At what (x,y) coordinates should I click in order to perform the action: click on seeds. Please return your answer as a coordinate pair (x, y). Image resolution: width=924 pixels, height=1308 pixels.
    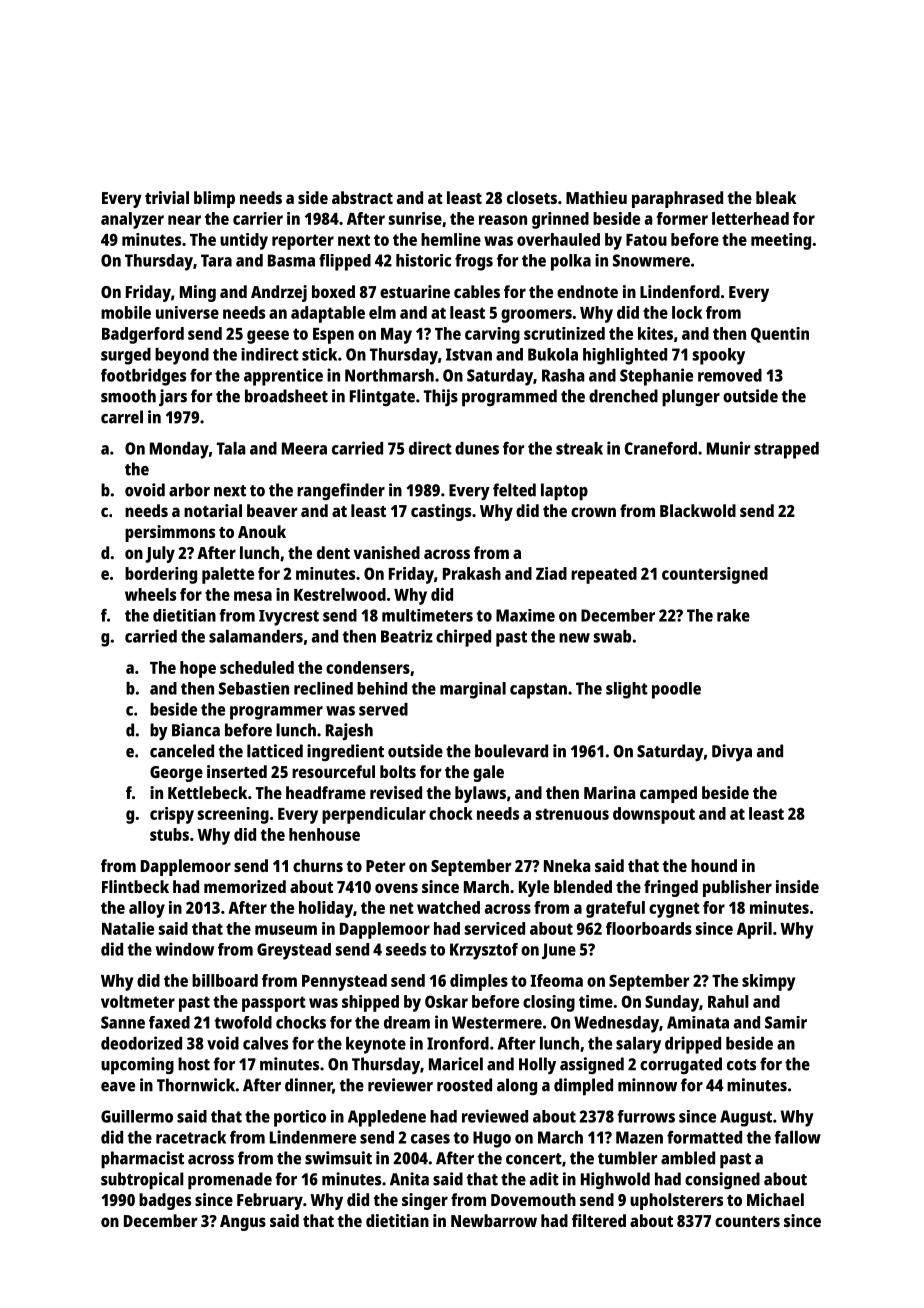
    Looking at the image, I should click on (406, 949).
